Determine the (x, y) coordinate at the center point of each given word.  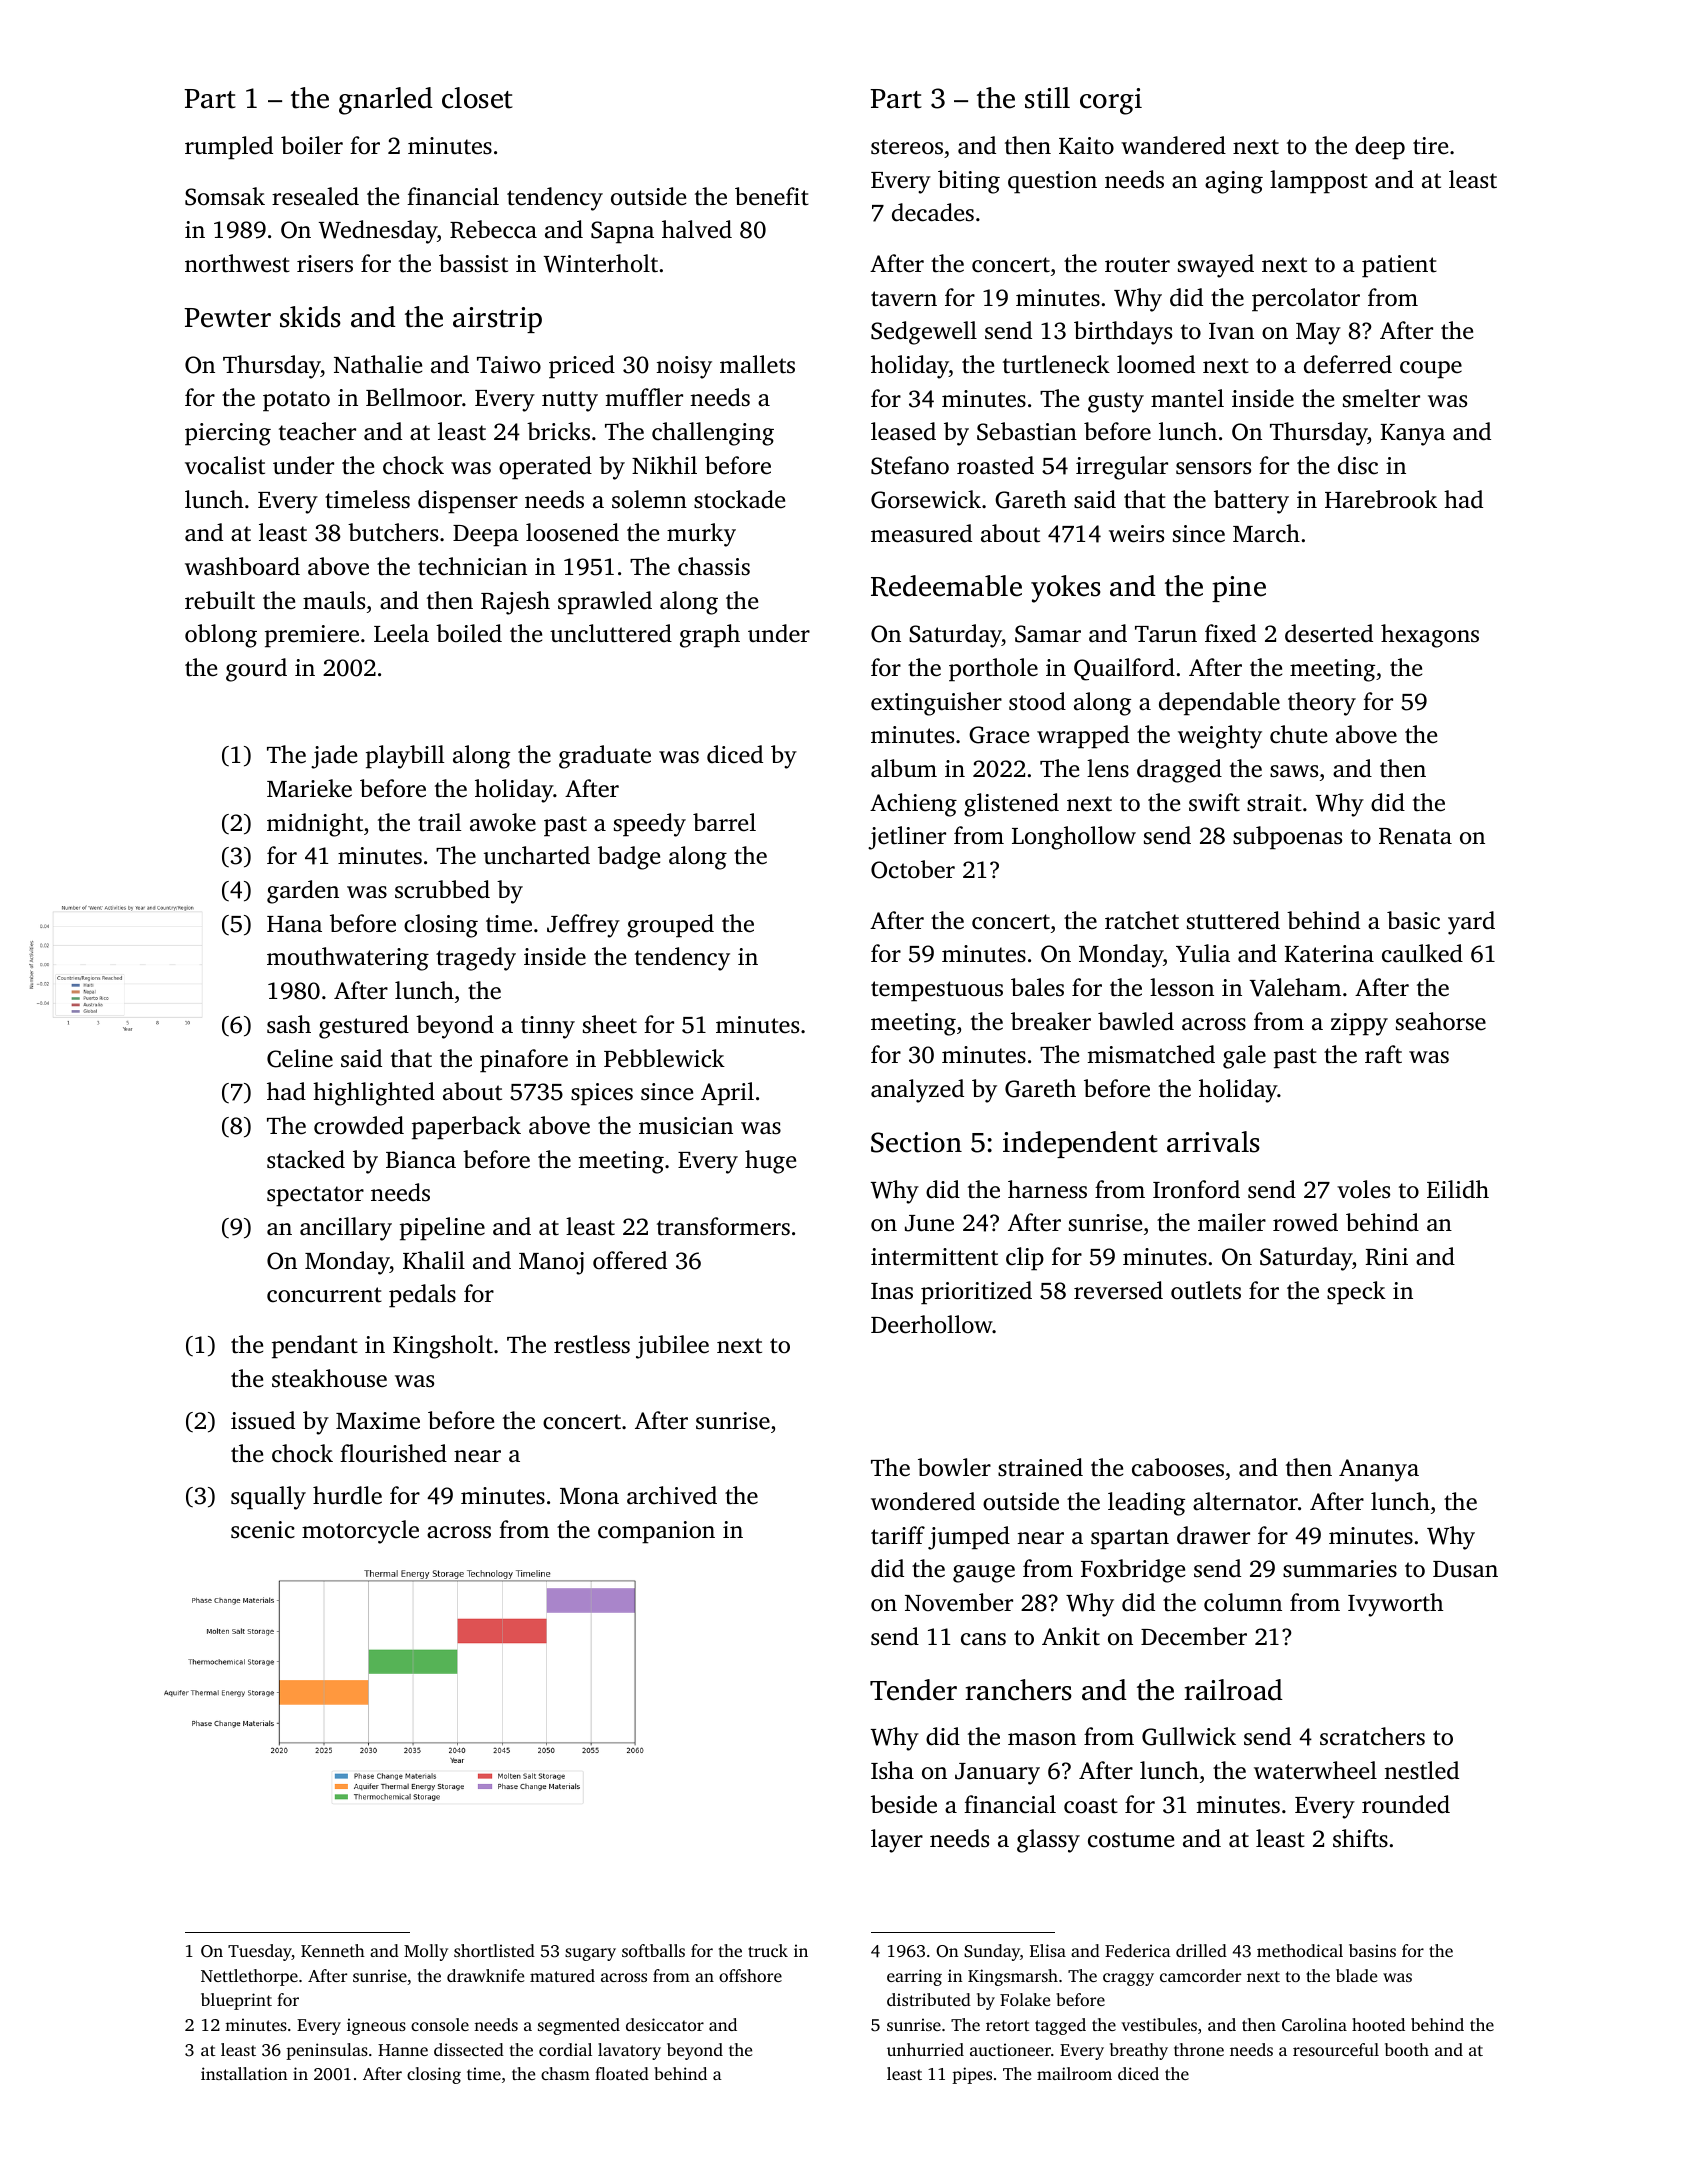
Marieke (309, 788)
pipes (972, 2075)
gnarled (386, 101)
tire (1430, 146)
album (904, 768)
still (1047, 98)
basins (1372, 1950)
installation (244, 2073)
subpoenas (1287, 838)
